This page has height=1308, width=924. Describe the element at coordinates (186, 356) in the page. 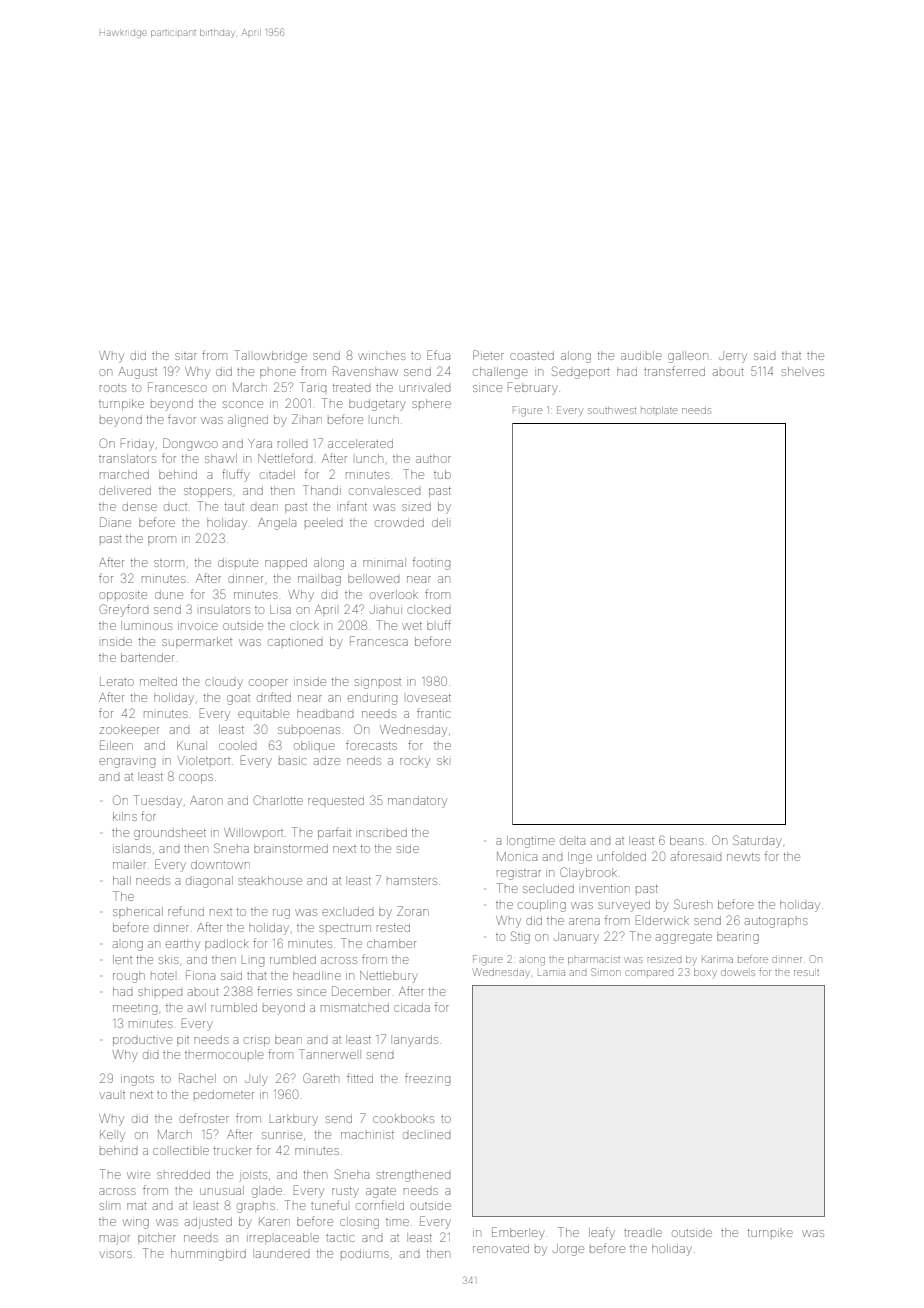

I see `sitar` at that location.
